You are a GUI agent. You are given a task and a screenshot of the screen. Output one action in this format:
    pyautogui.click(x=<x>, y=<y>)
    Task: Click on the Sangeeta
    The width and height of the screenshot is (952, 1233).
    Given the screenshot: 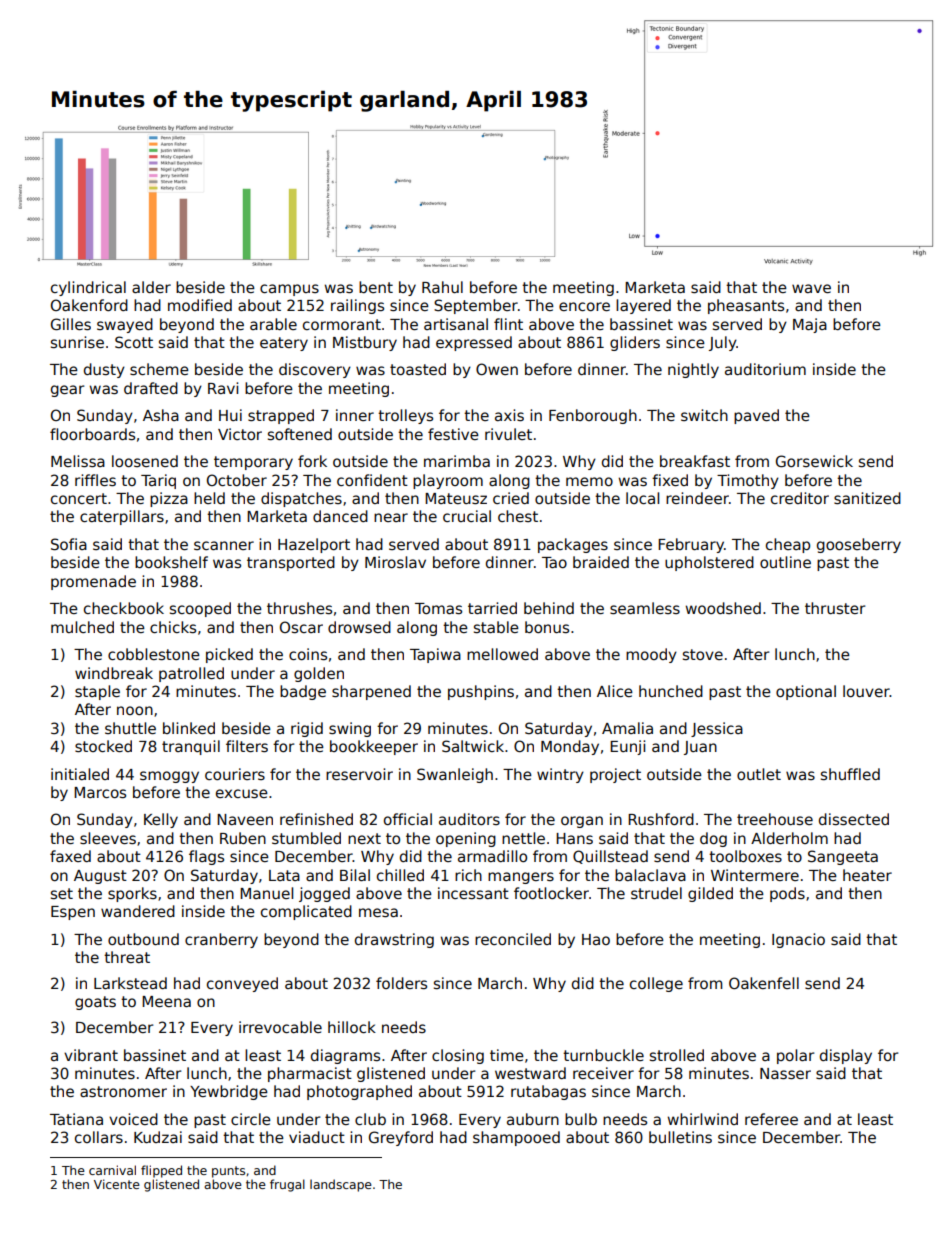 What is the action you would take?
    pyautogui.click(x=843, y=857)
